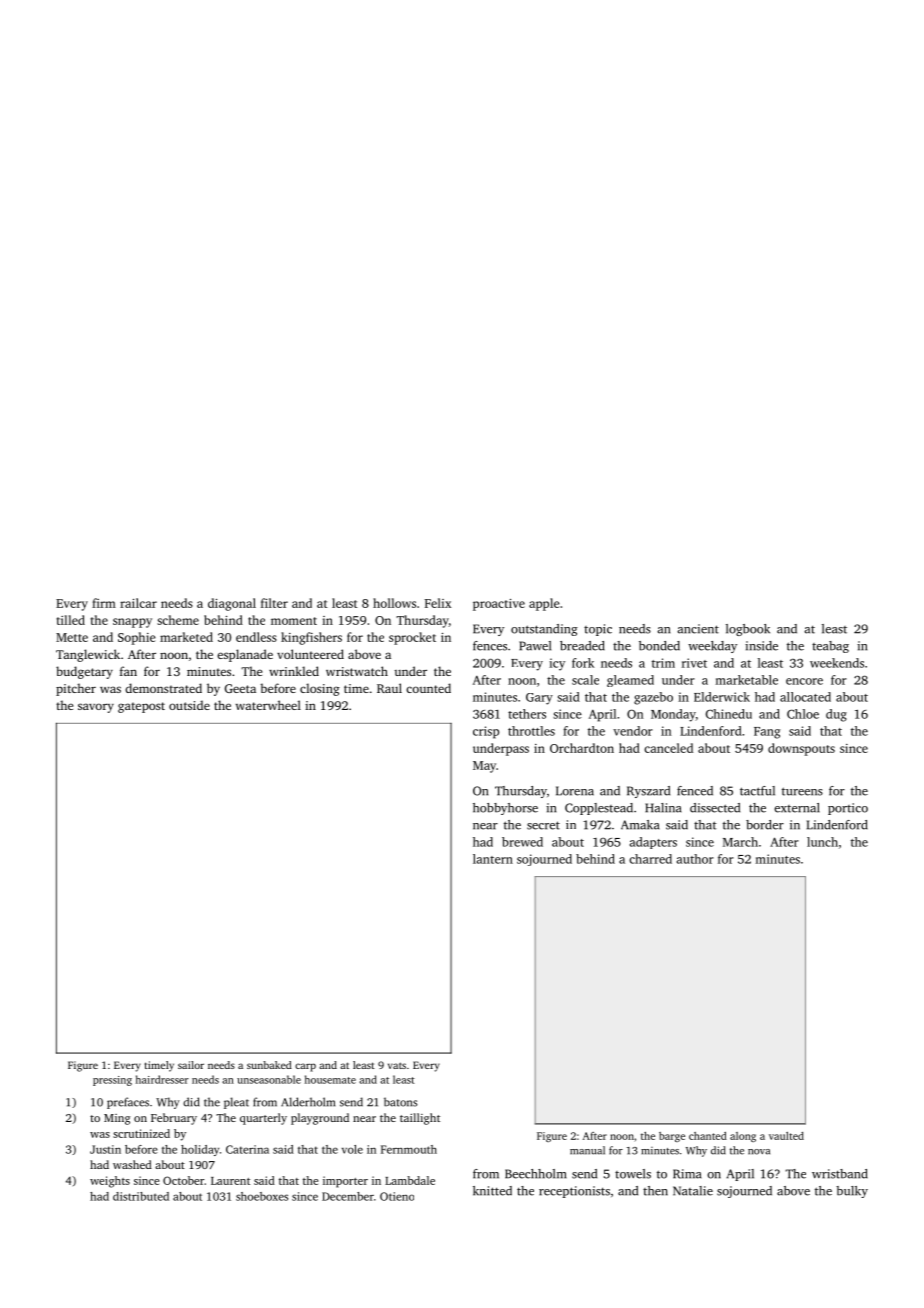 This screenshot has height=1308, width=924. Describe the element at coordinates (822, 842) in the screenshot. I see `lunch` at that location.
